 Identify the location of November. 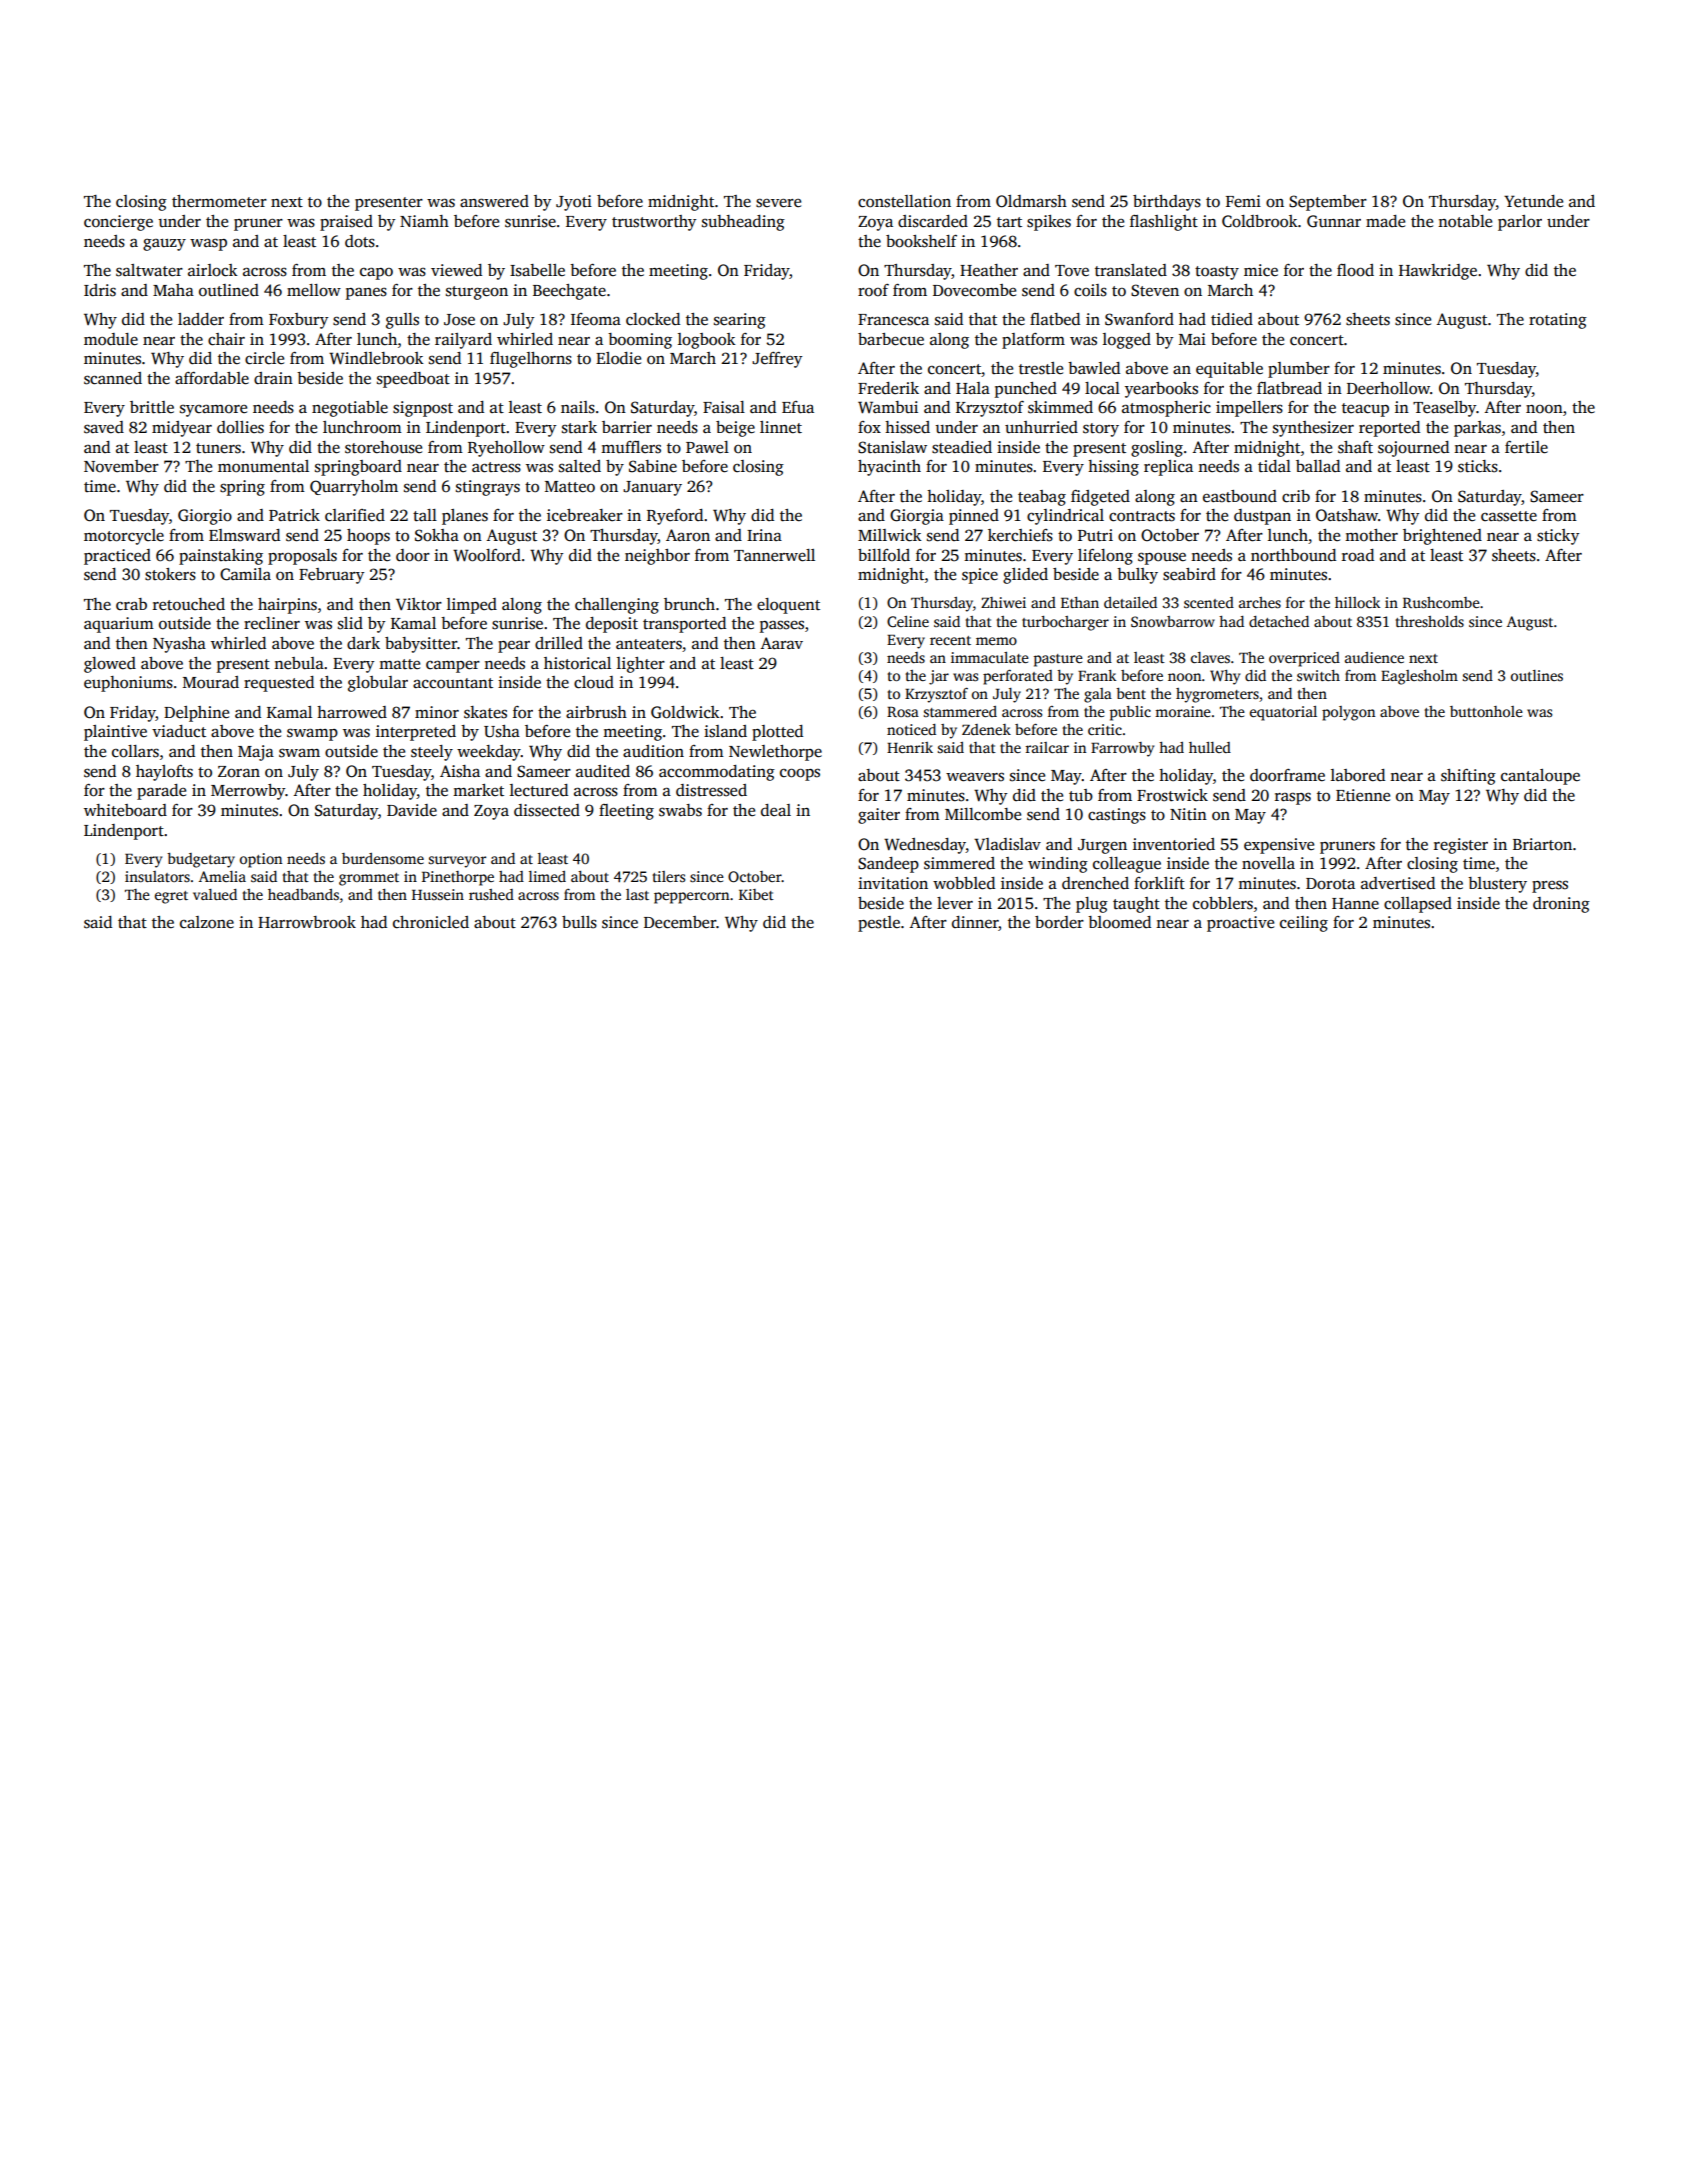
(121, 466).
